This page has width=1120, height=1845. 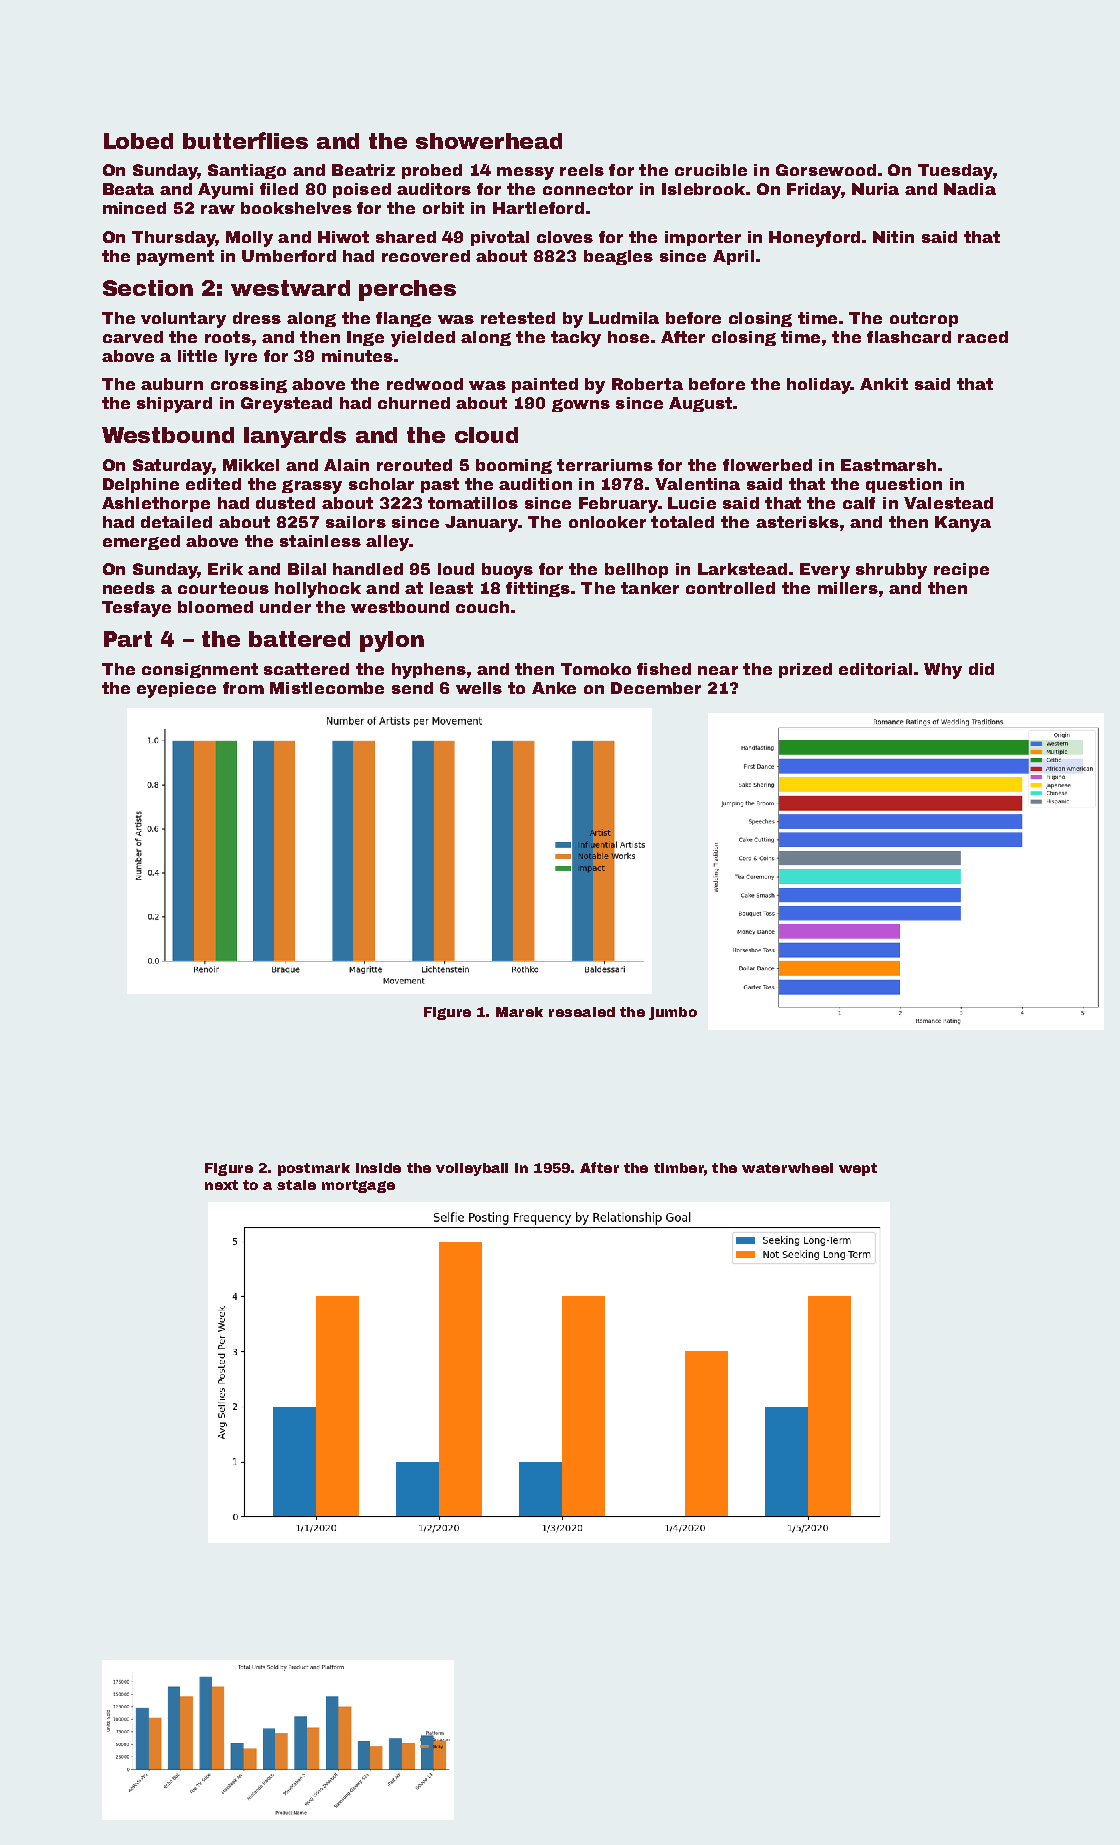 I want to click on Ankit, so click(x=884, y=384).
